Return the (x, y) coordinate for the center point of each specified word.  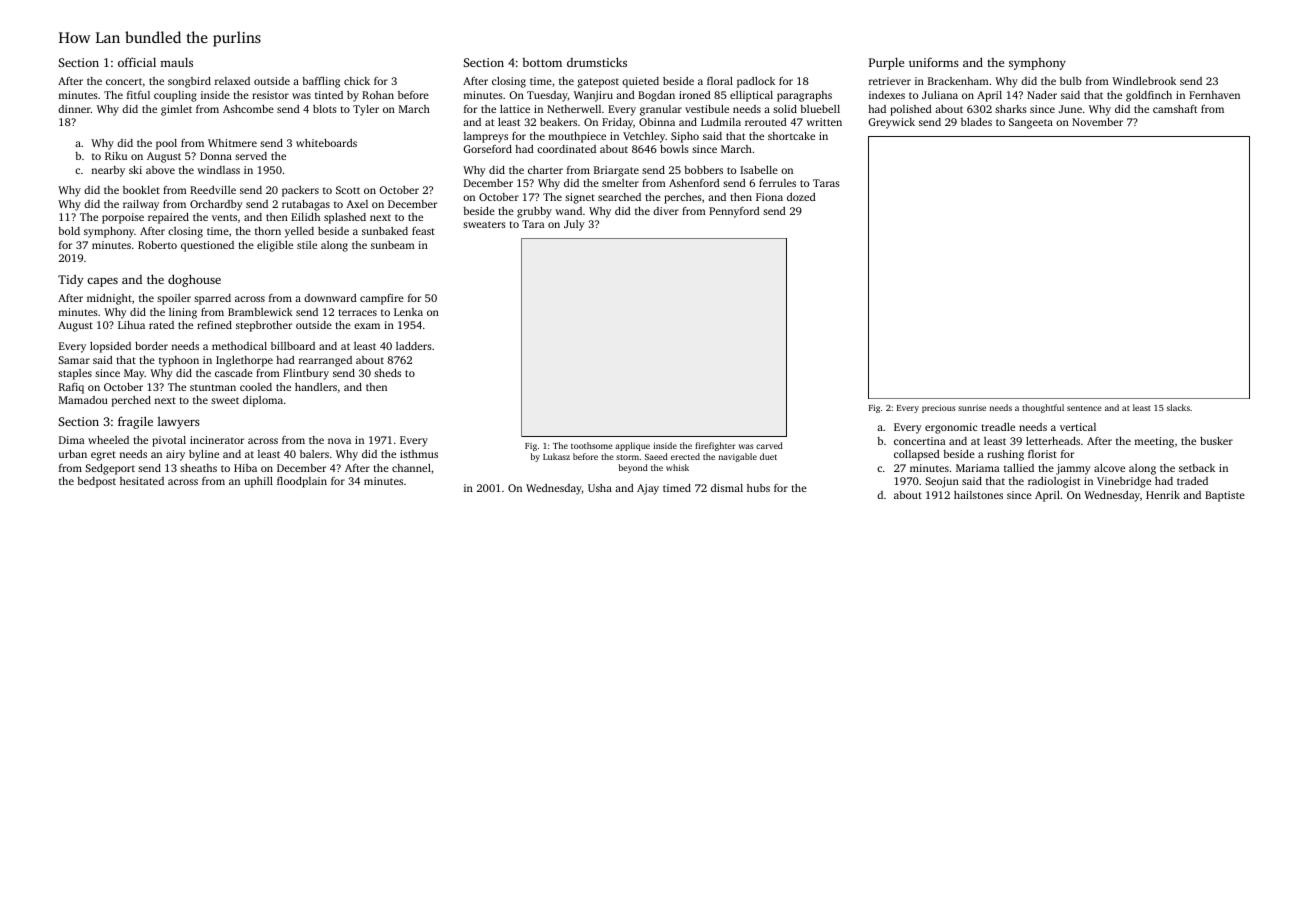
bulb (1071, 81)
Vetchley (644, 137)
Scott (348, 190)
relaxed (232, 81)
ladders (414, 346)
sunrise (972, 408)
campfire (382, 299)
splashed (345, 218)
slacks (1178, 407)
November (1097, 122)
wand (568, 211)
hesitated (142, 481)
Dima (72, 440)
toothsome (591, 445)
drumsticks (597, 62)
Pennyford (734, 212)
